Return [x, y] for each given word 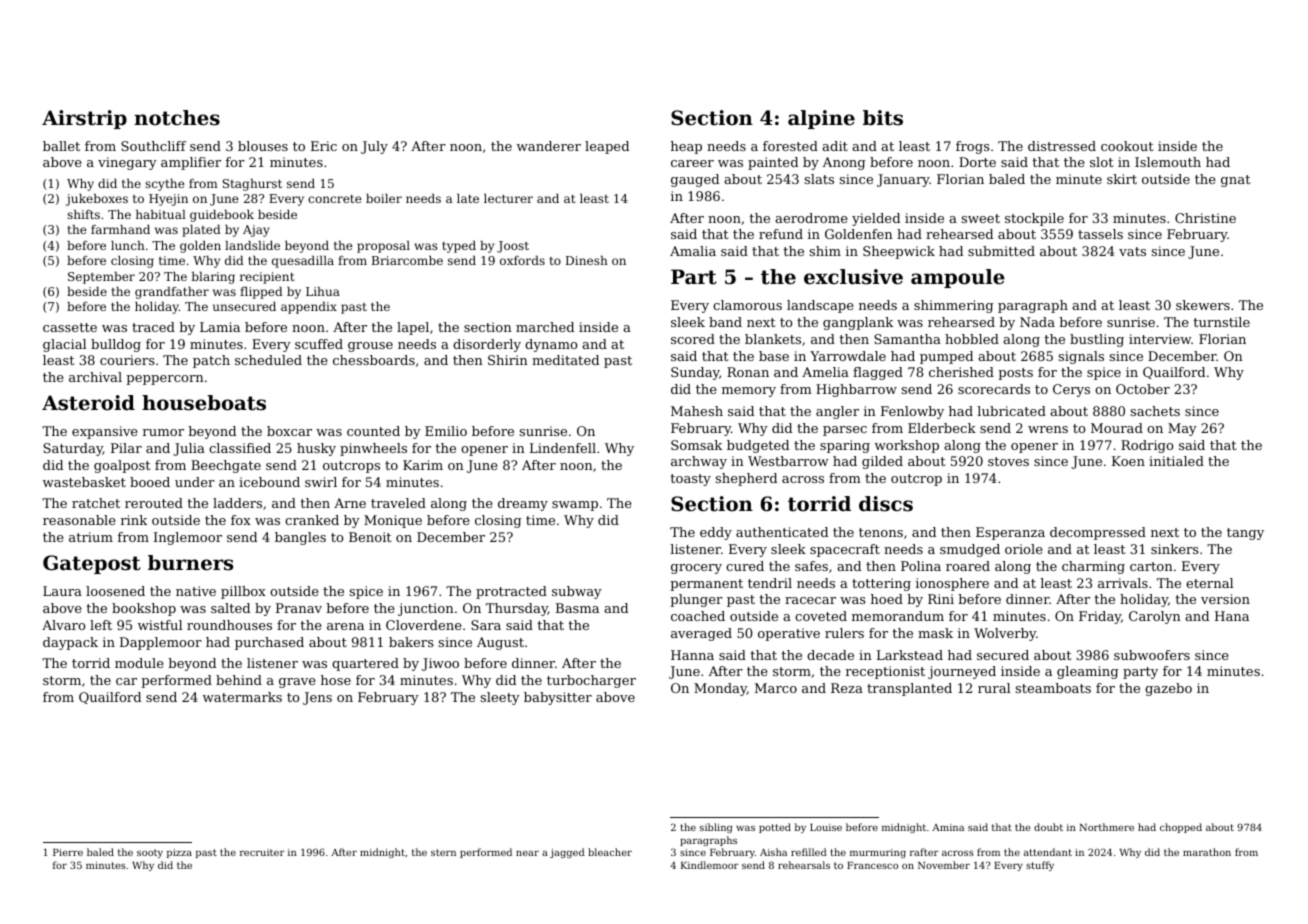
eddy [716, 533]
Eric [324, 146]
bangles [300, 538]
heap [686, 147]
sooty [150, 853]
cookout [1127, 146]
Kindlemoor [709, 865]
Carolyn [1155, 617]
